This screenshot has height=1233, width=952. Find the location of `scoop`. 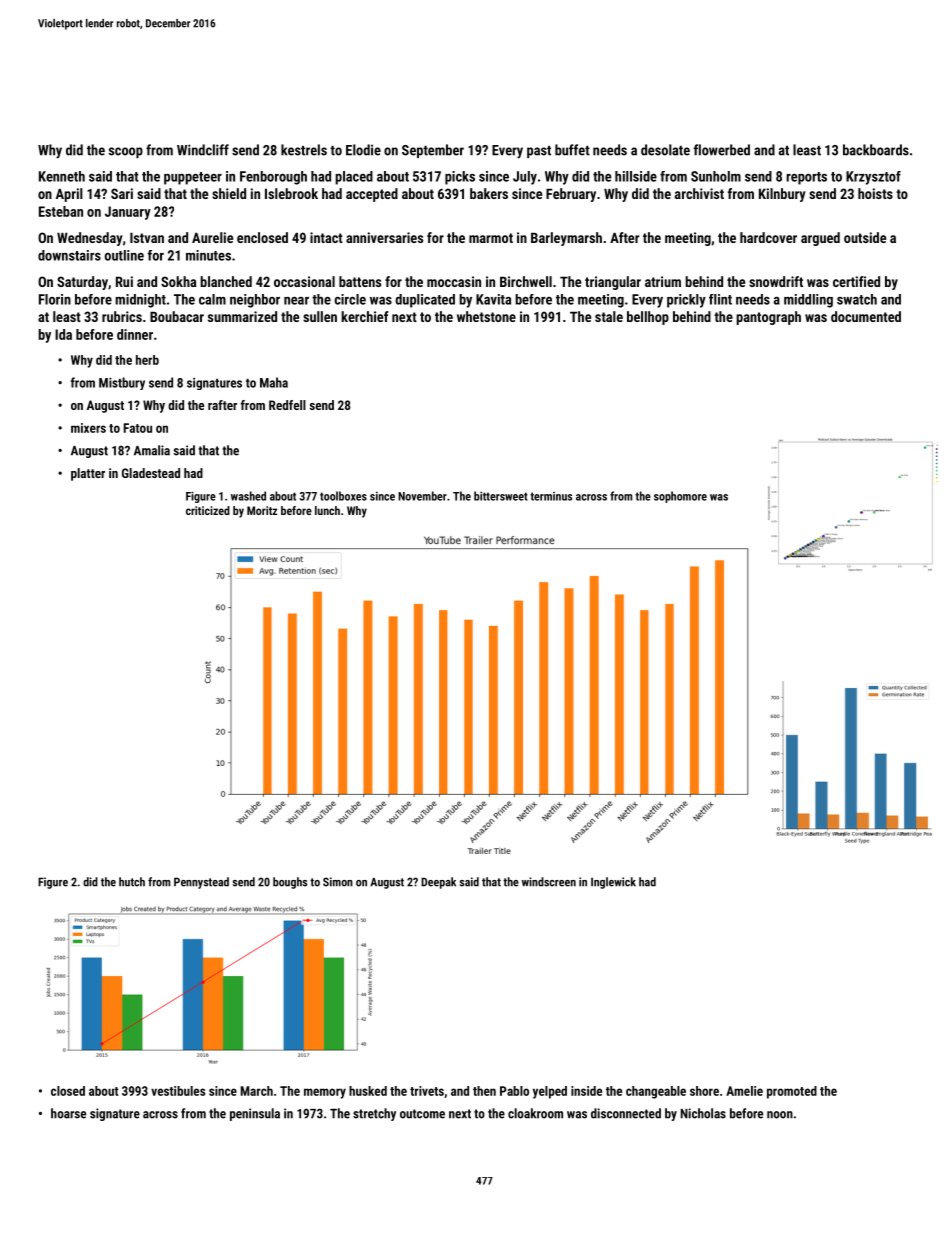

scoop is located at coordinates (126, 152).
